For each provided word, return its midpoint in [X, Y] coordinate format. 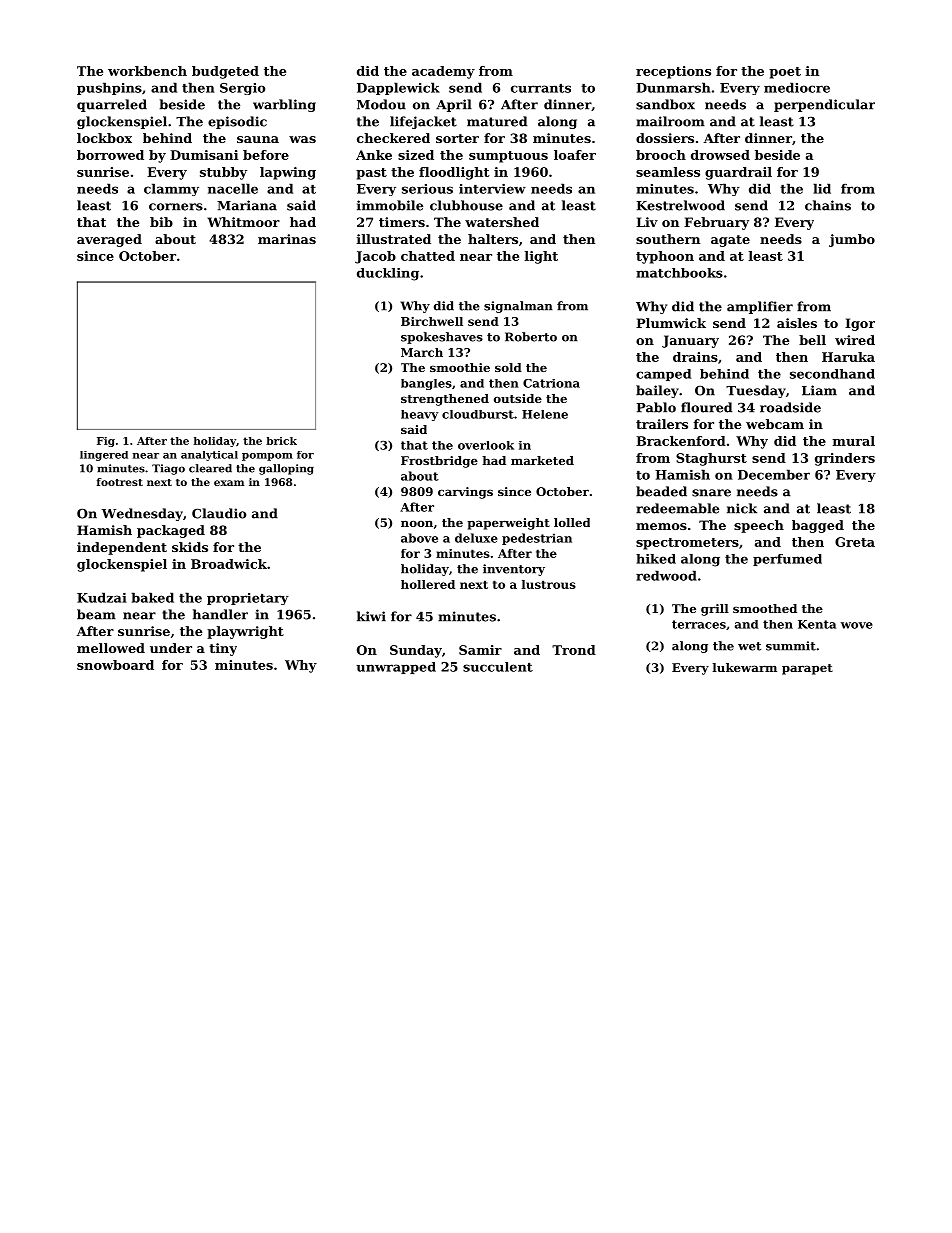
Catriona [551, 383]
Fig [106, 442]
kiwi [371, 616]
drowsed [720, 155]
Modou [381, 104]
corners [176, 207]
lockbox [104, 138]
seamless [668, 172]
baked [153, 597]
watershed [502, 222]
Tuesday [756, 391]
